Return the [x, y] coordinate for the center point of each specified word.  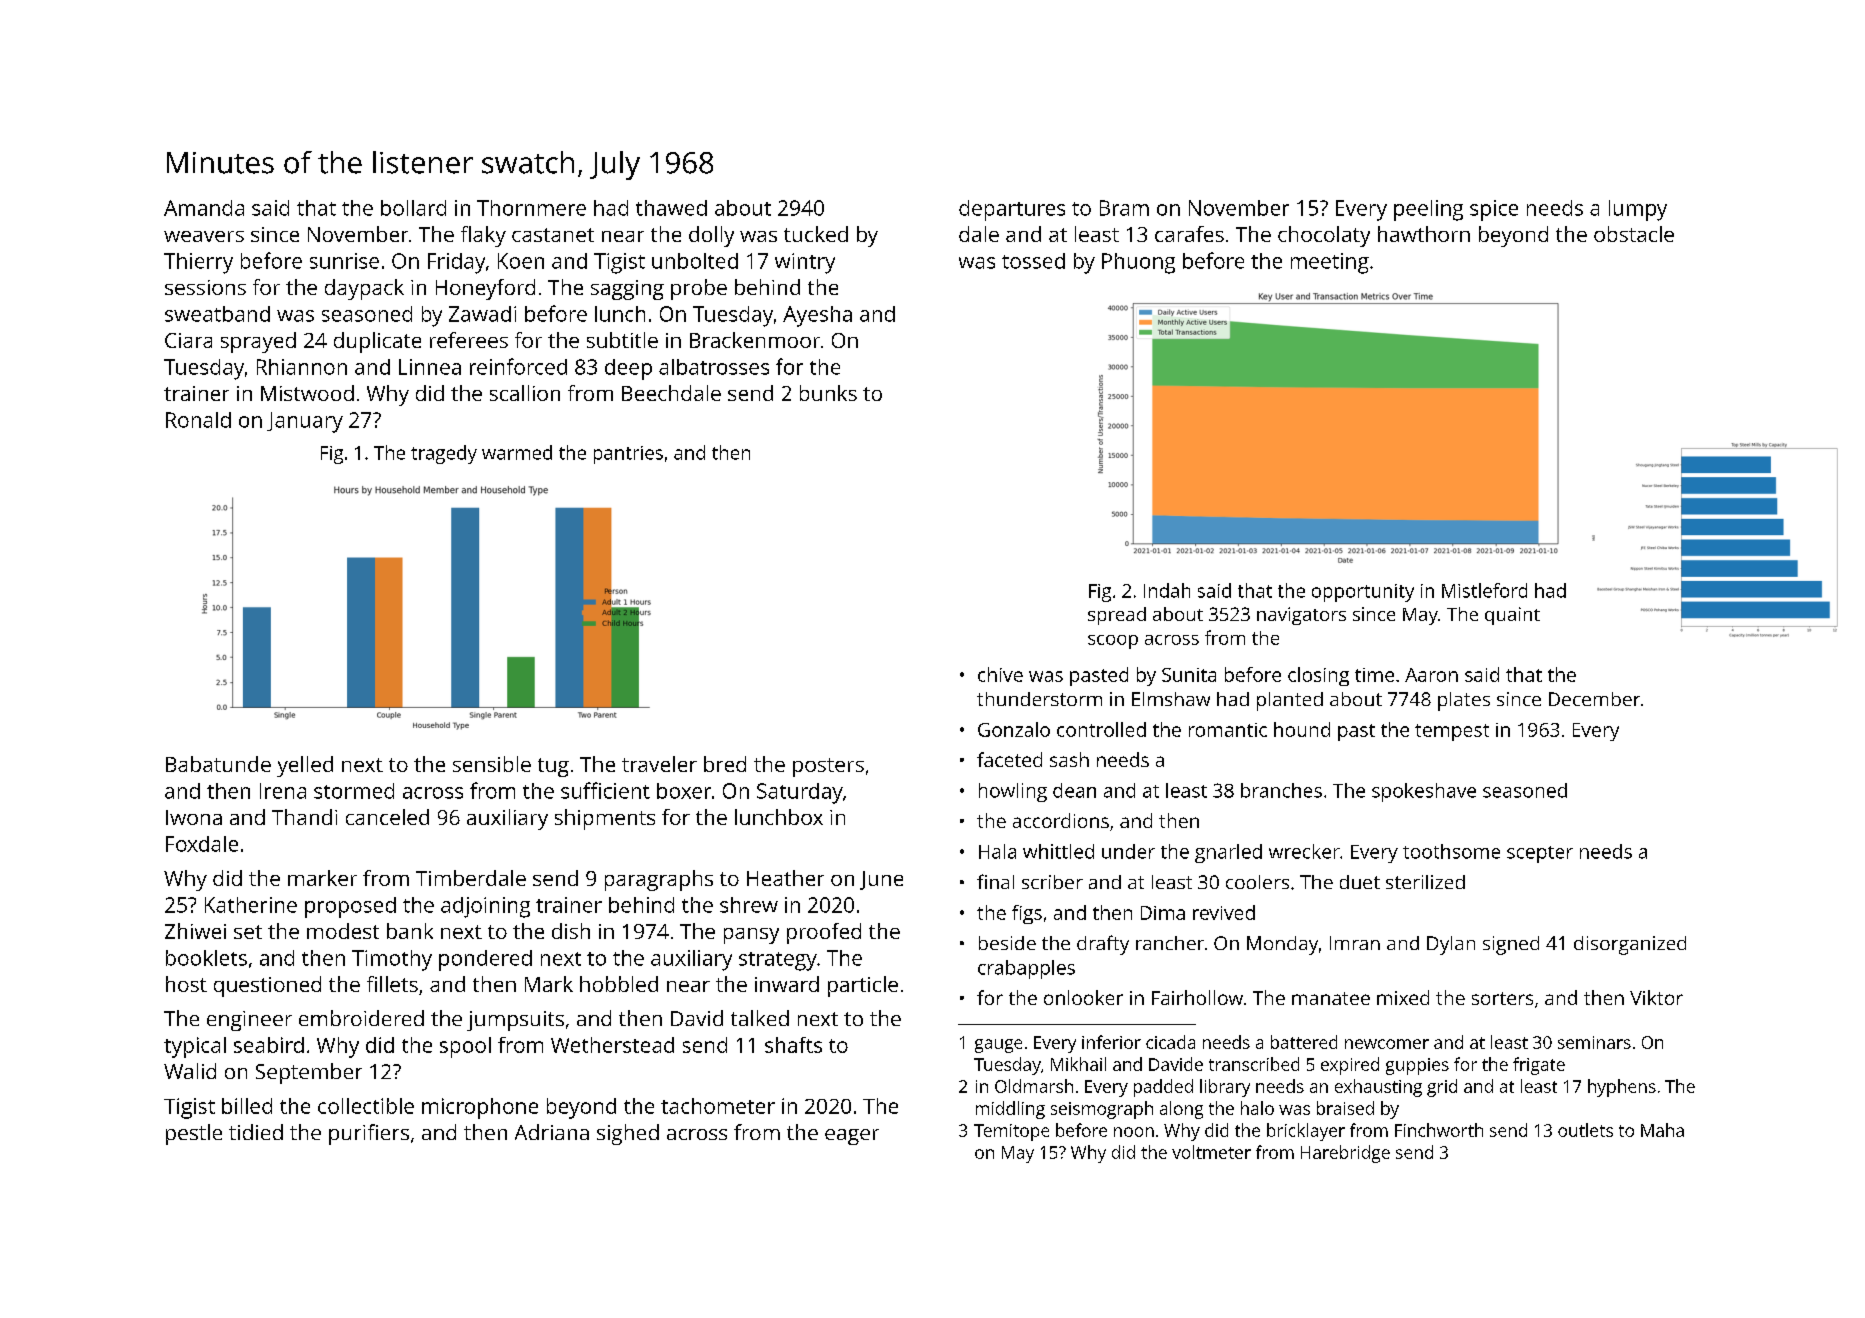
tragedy [444, 454]
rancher [1170, 943]
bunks [828, 393]
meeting [1330, 263]
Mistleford [1484, 590]
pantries [628, 455]
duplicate [377, 342]
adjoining [485, 907]
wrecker [1304, 851]
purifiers [369, 1134]
